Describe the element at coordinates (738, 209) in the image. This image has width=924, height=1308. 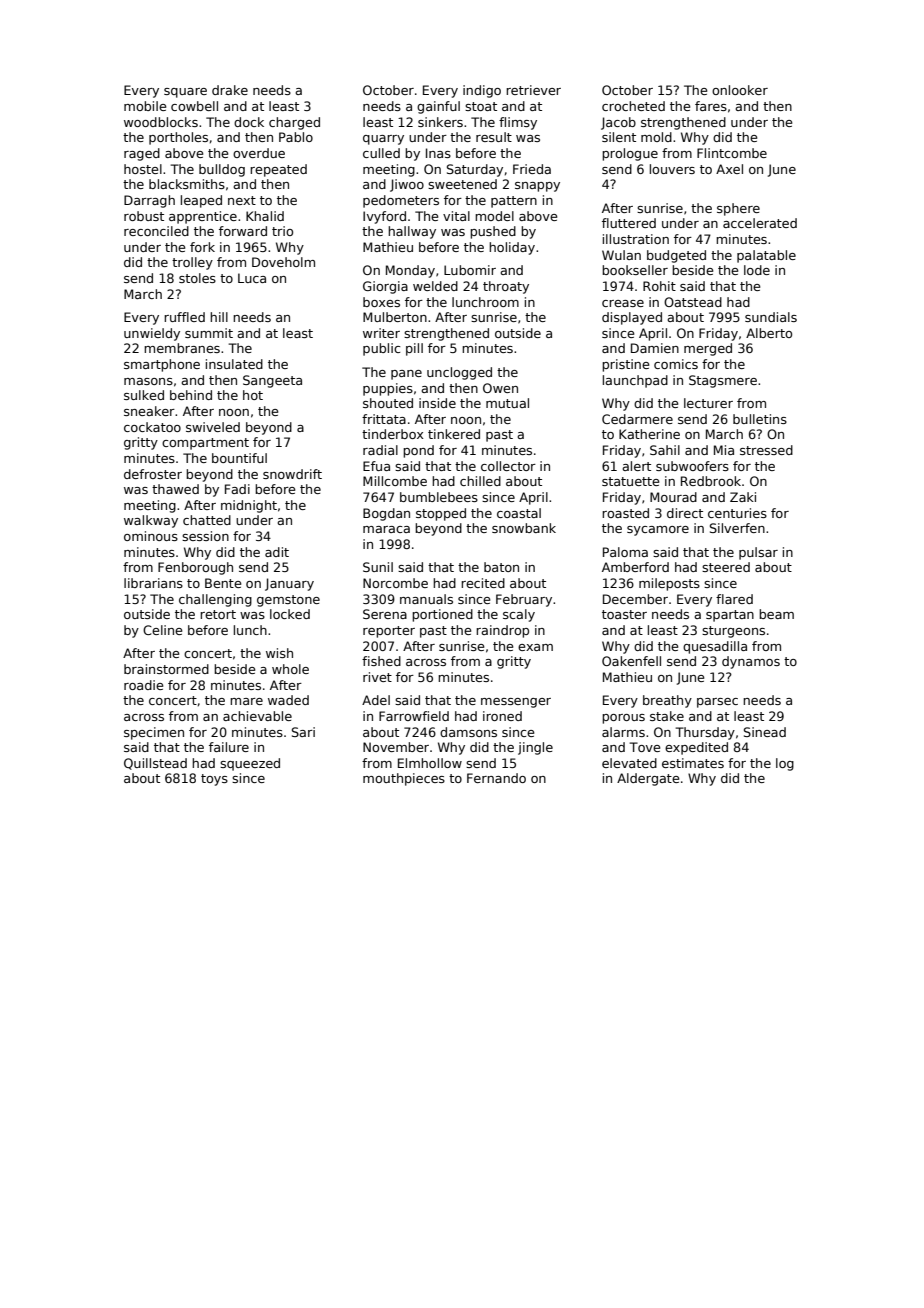
I see `sphere` at that location.
